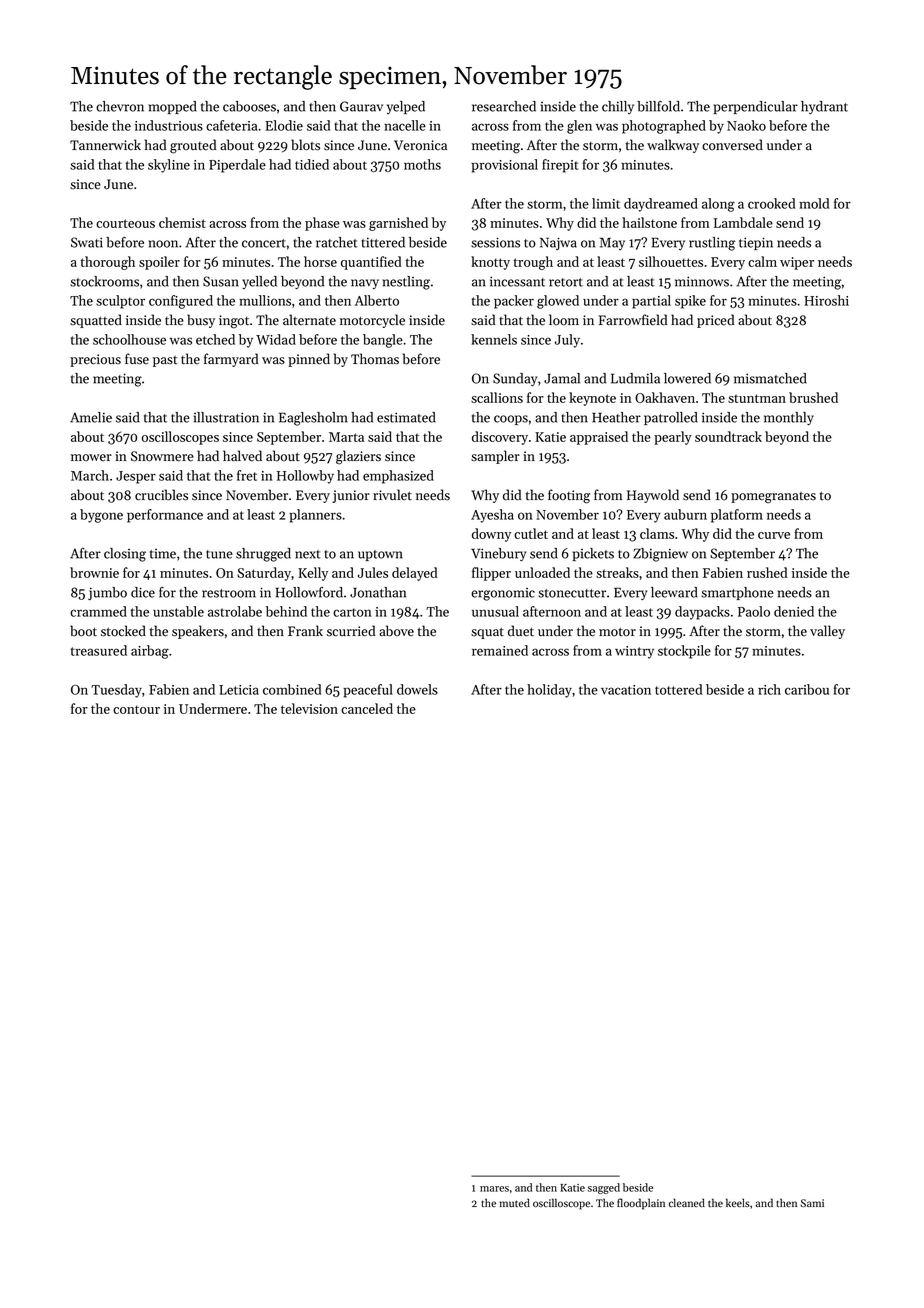  I want to click on scallions, so click(497, 397).
